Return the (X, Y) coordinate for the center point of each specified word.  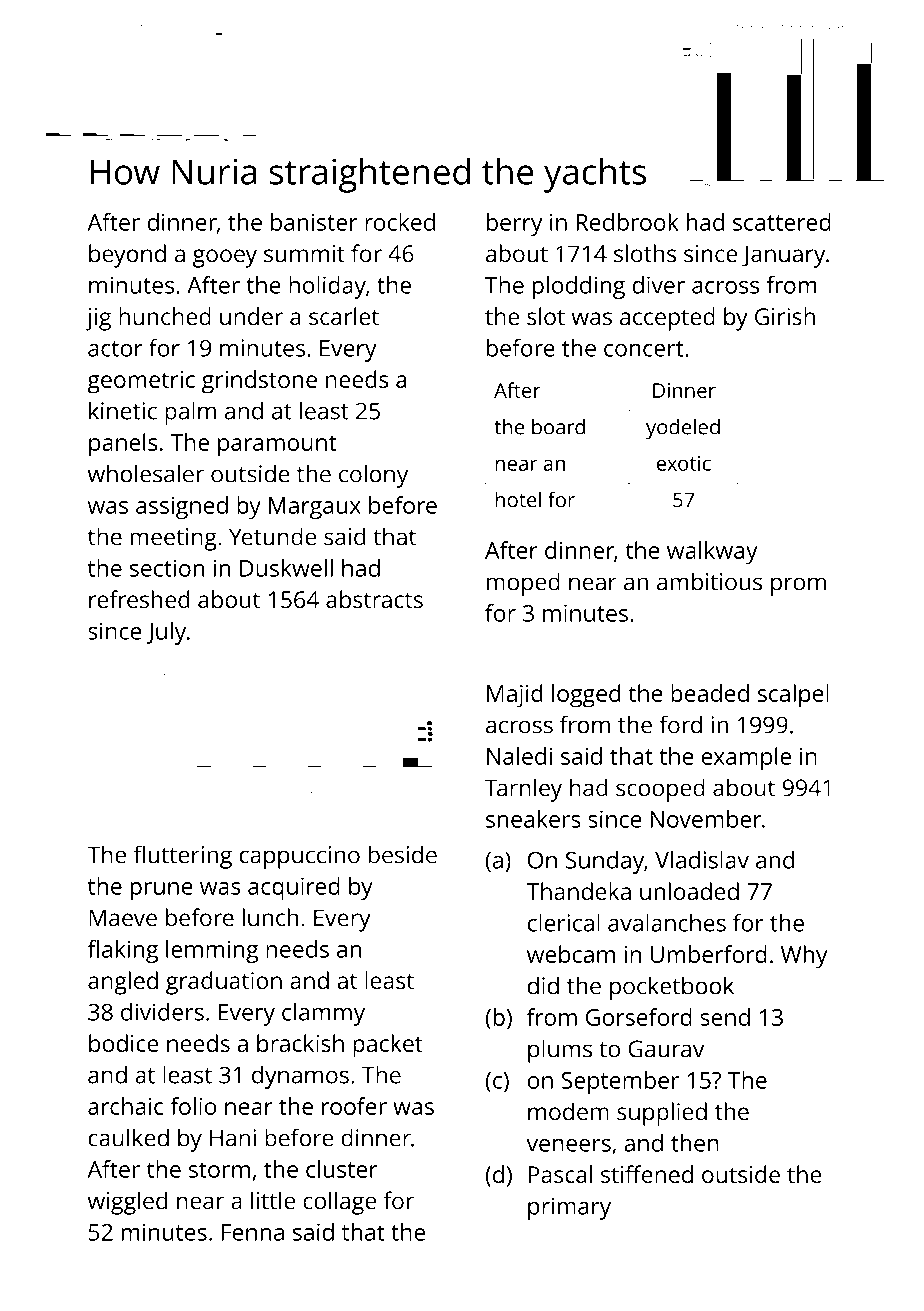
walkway (712, 553)
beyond (127, 256)
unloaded (689, 891)
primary (569, 1208)
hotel (518, 499)
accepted (667, 319)
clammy (323, 1014)
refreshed (139, 599)
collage (339, 1203)
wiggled (127, 1203)
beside (403, 854)
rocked (400, 222)
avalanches (667, 923)
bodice (123, 1043)
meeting (173, 539)
